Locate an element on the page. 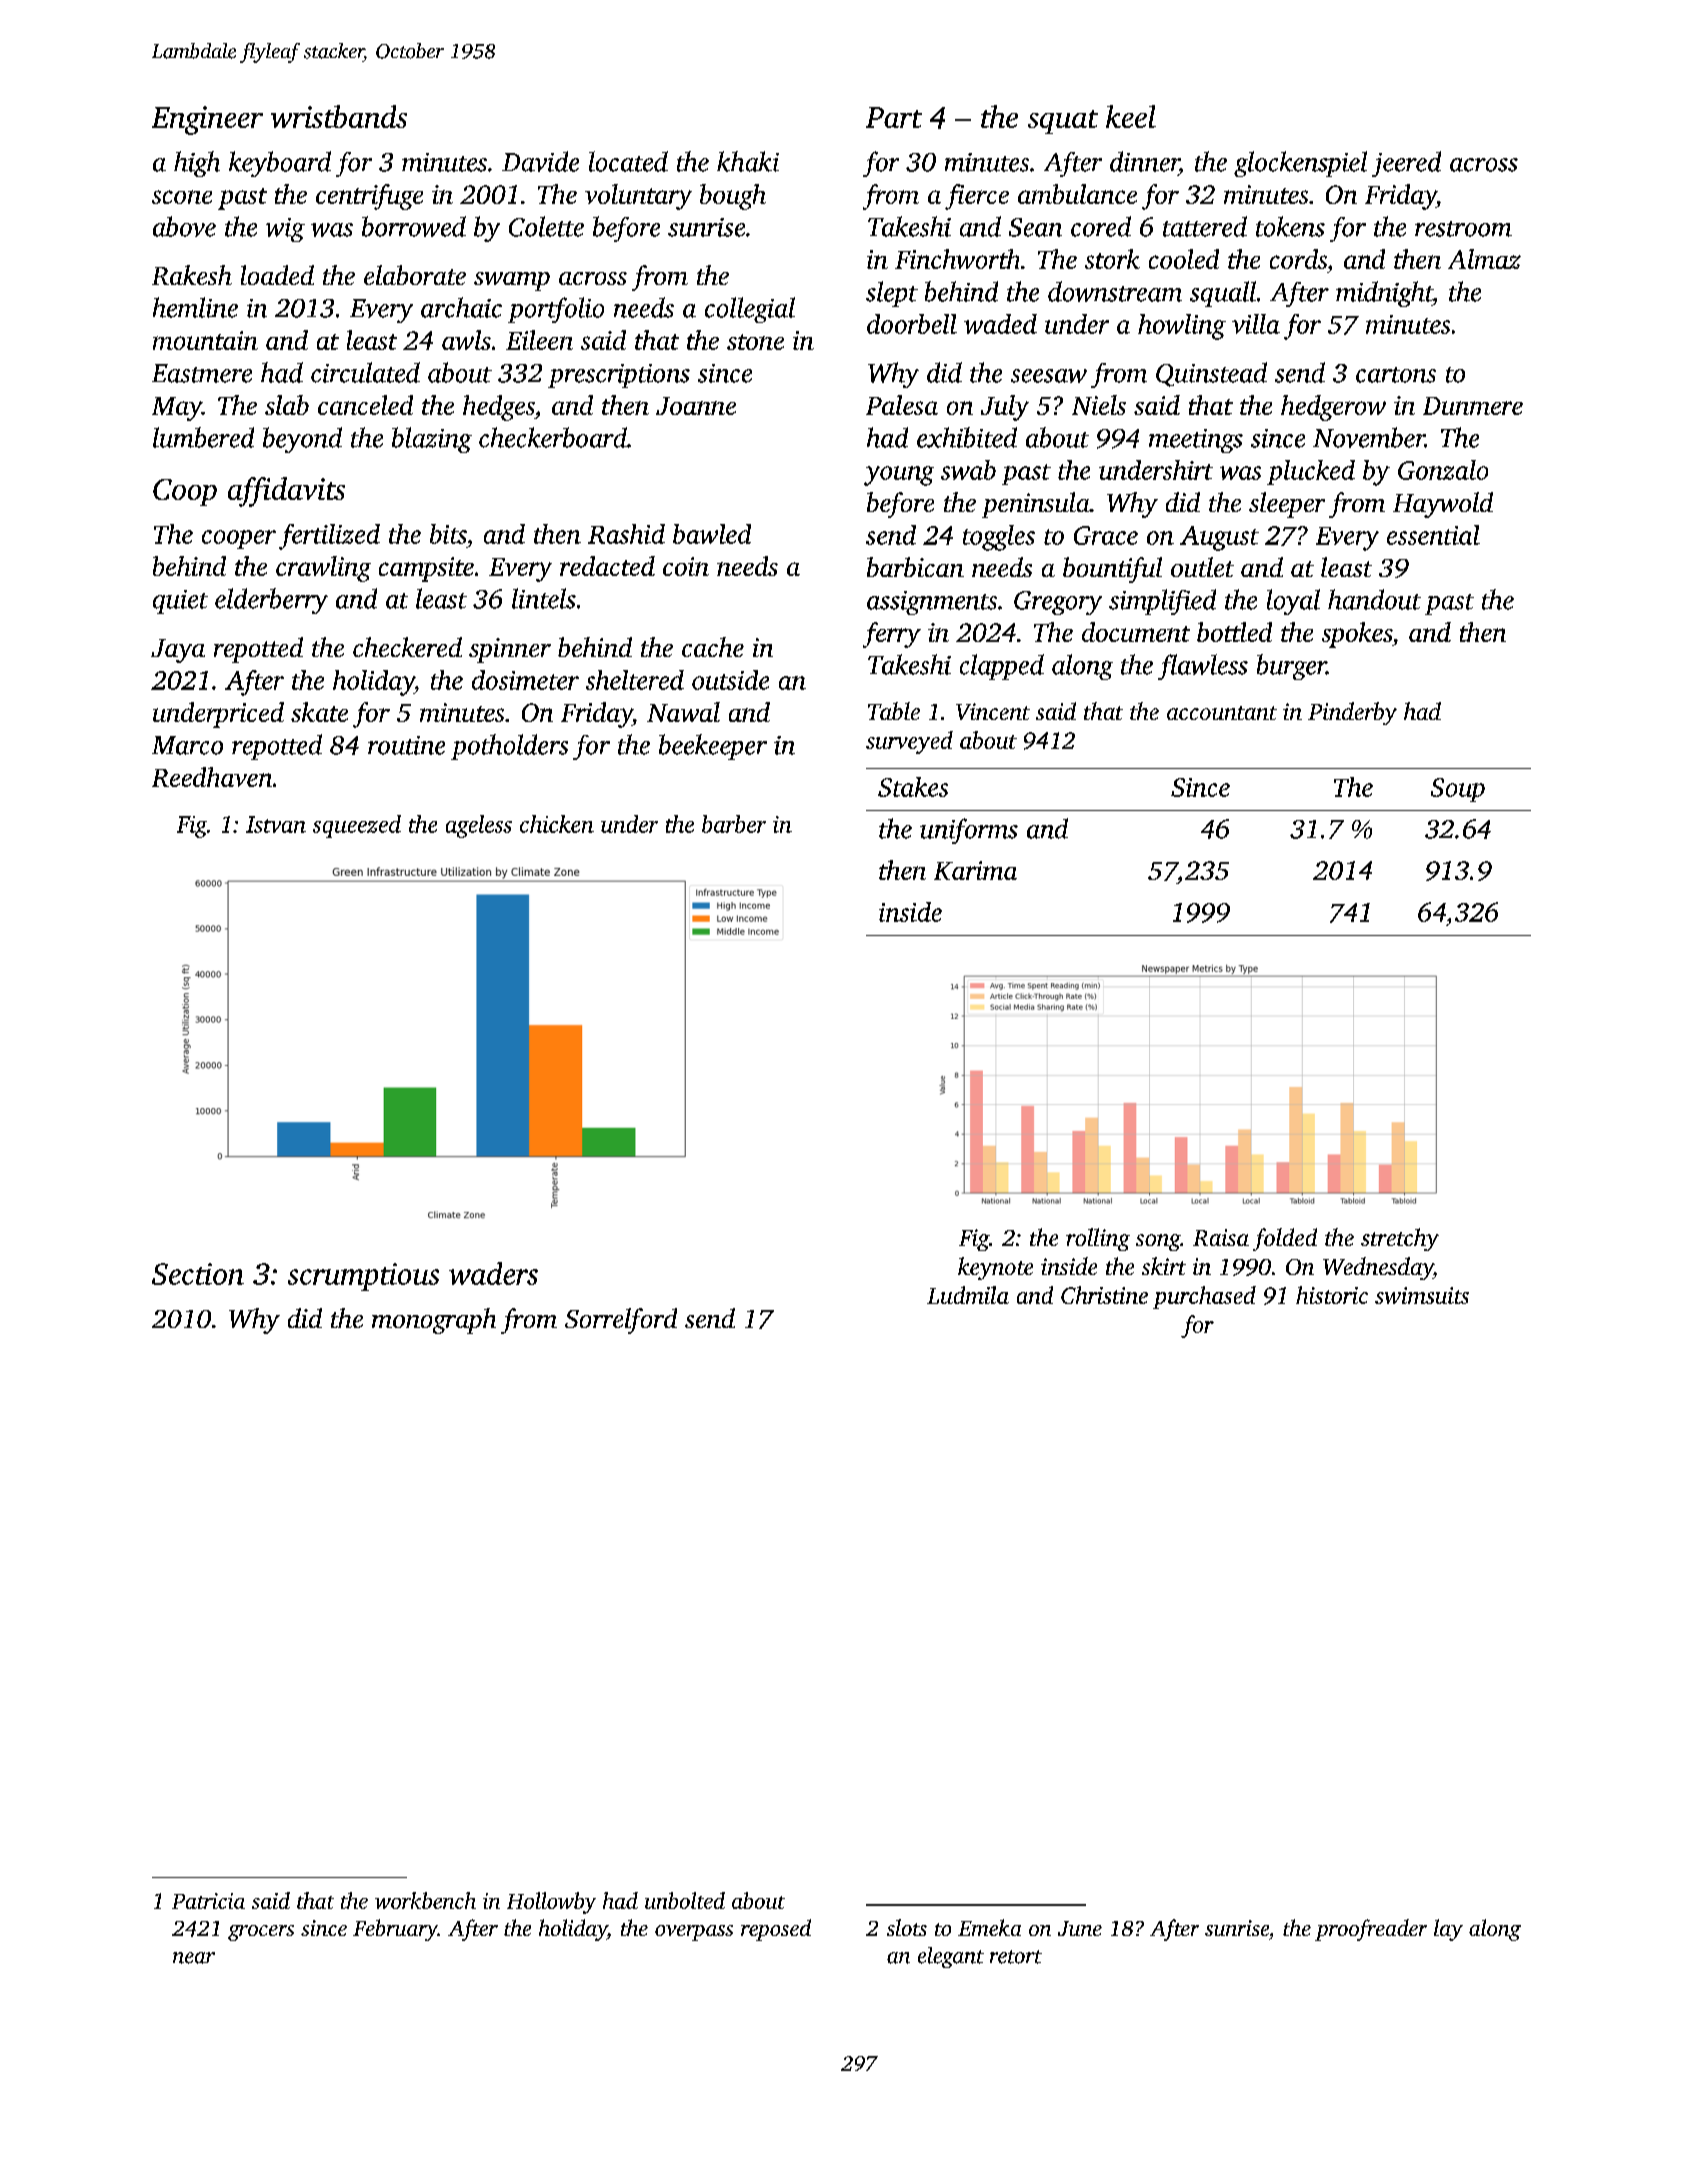 This image has width=1683, height=2178. essential is located at coordinates (1433, 535).
